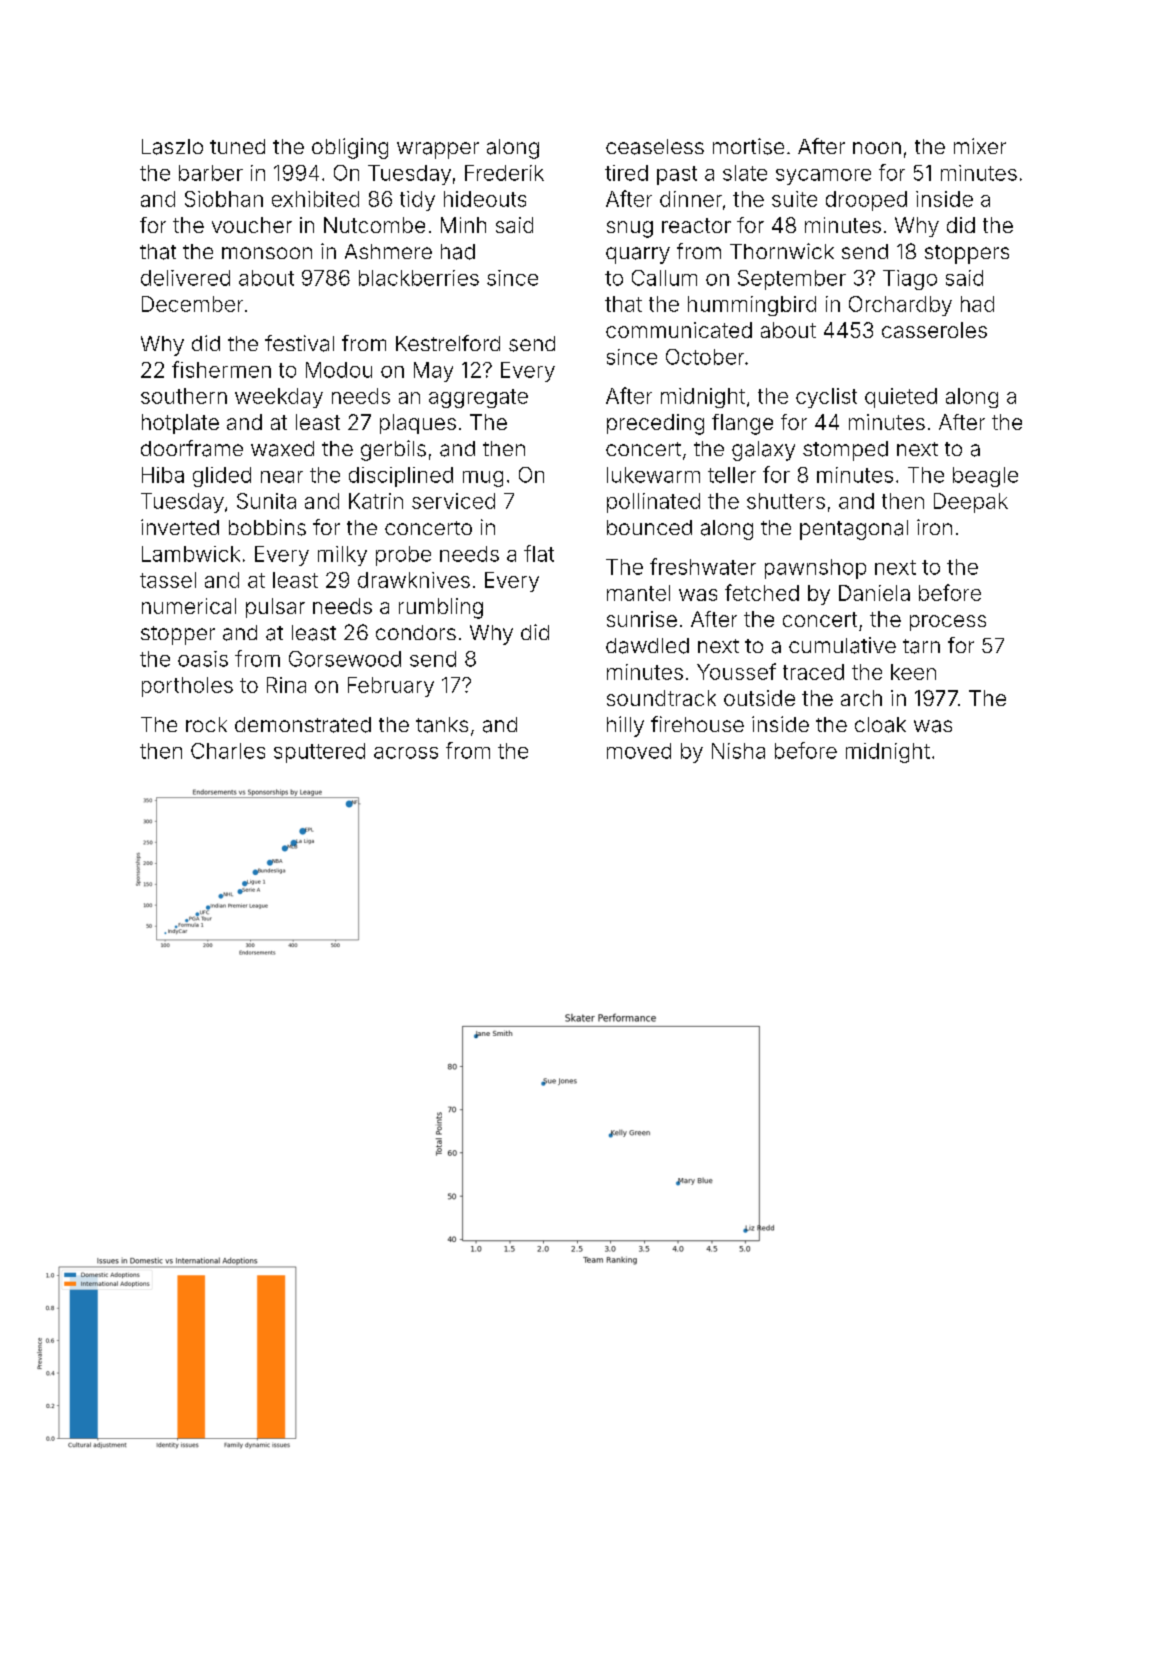  I want to click on rock, so click(206, 724).
